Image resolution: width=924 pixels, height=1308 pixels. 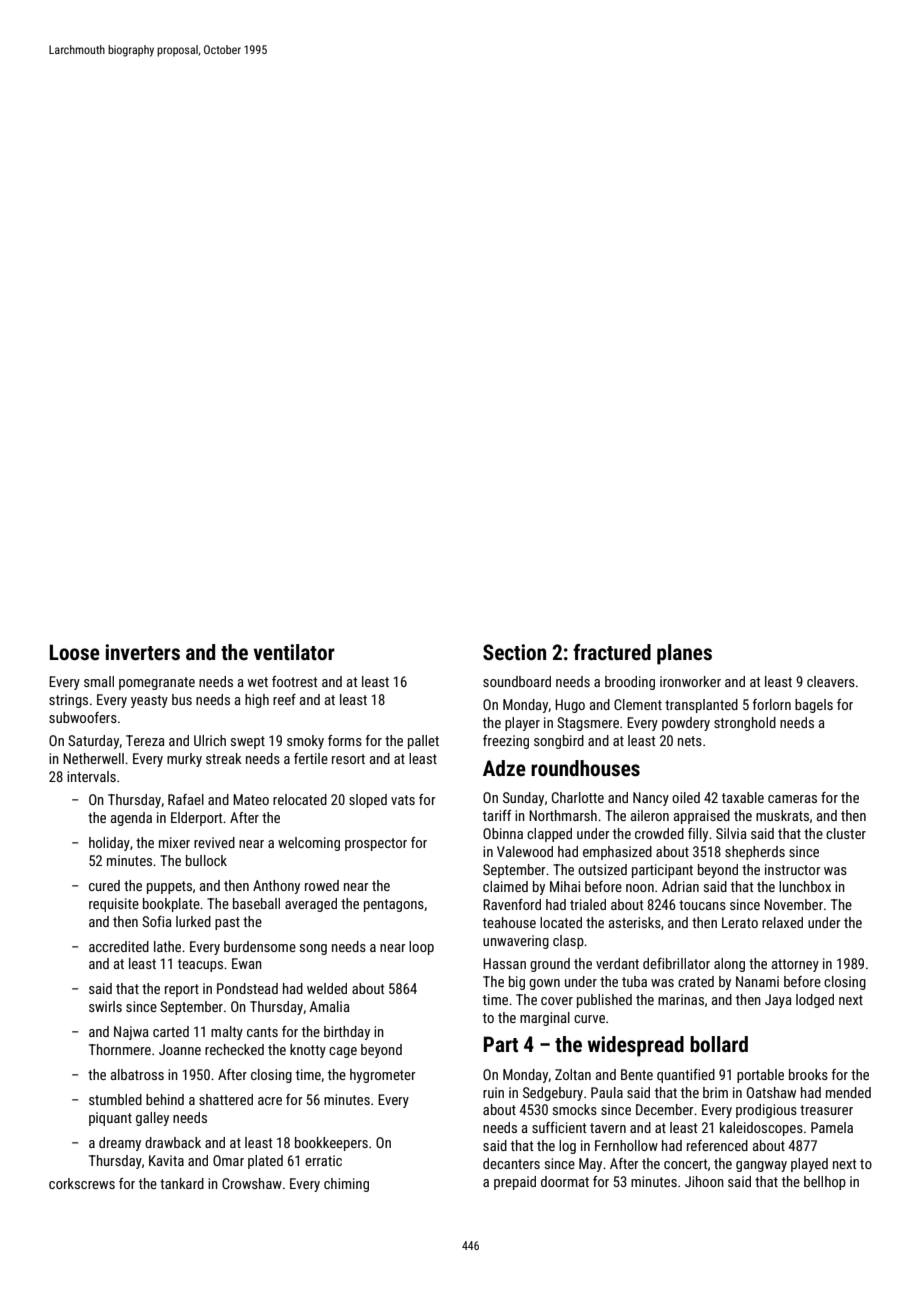 What do you see at coordinates (182, 990) in the screenshot?
I see `report` at bounding box center [182, 990].
